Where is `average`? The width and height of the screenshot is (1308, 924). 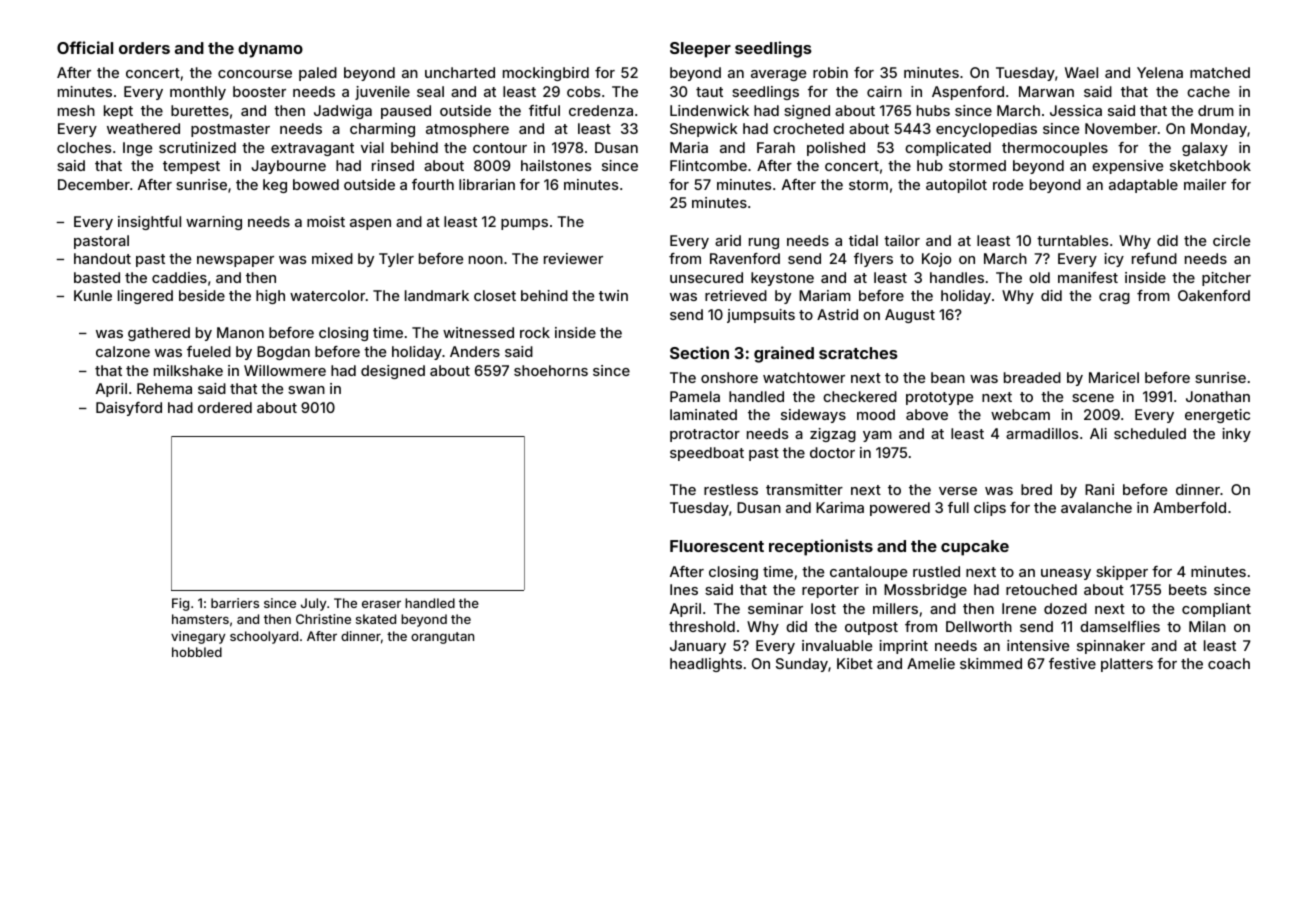
average is located at coordinates (778, 75).
